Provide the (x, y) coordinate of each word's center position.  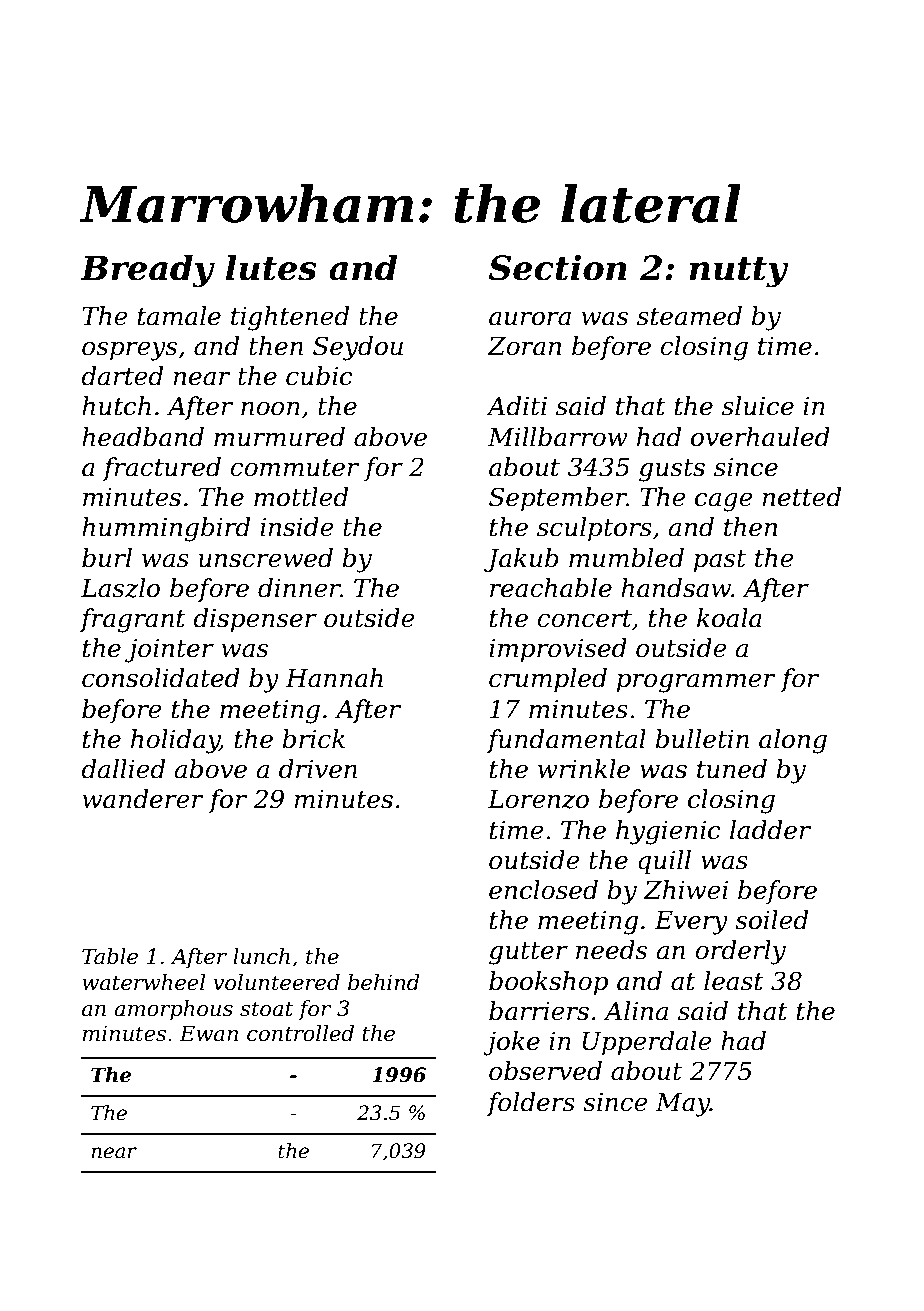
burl (107, 558)
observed (545, 1071)
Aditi (516, 406)
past (720, 561)
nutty (739, 272)
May (682, 1105)
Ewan (208, 1033)
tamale (179, 316)
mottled (301, 497)
